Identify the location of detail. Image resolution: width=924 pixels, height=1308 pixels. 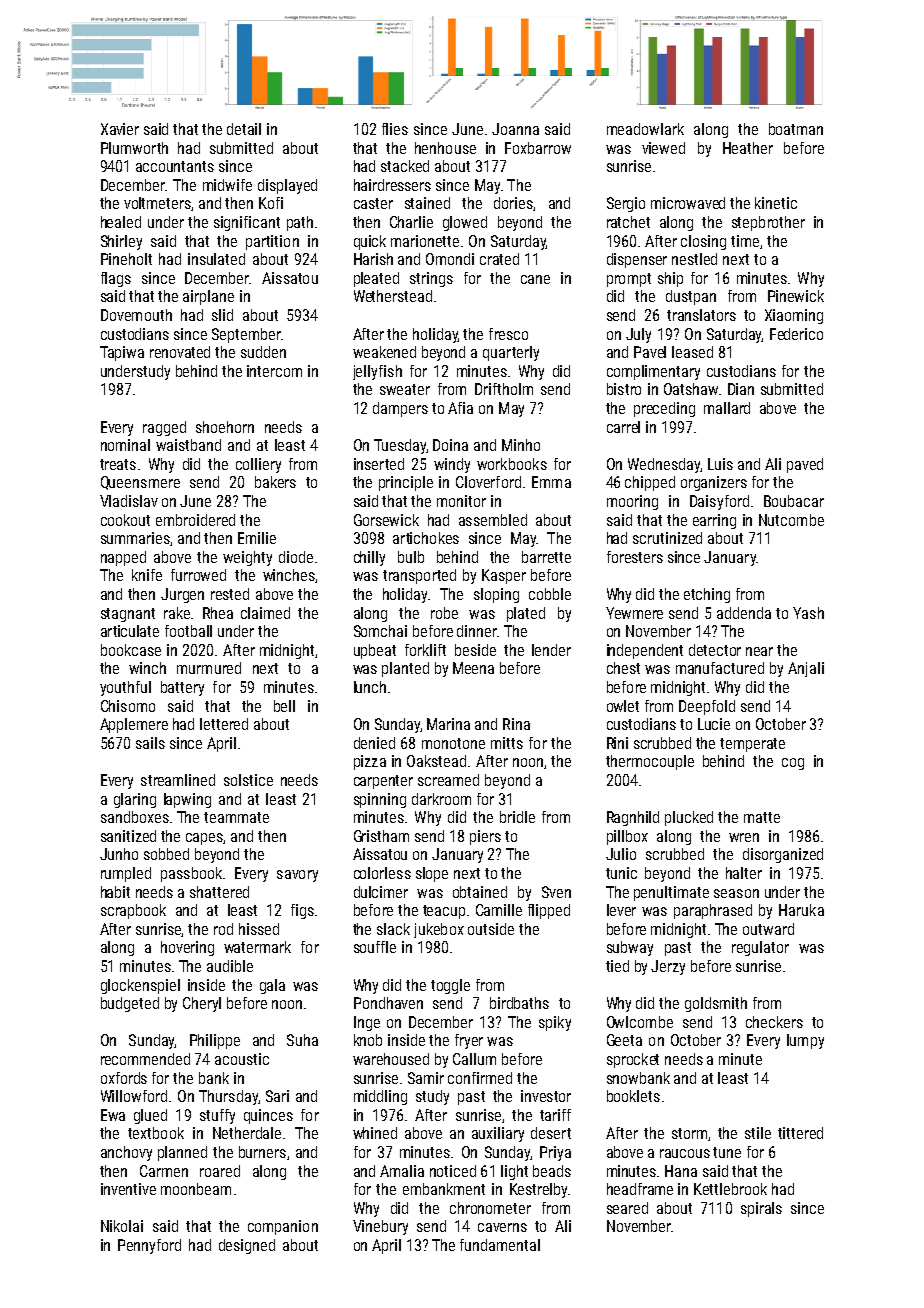
(244, 129).
